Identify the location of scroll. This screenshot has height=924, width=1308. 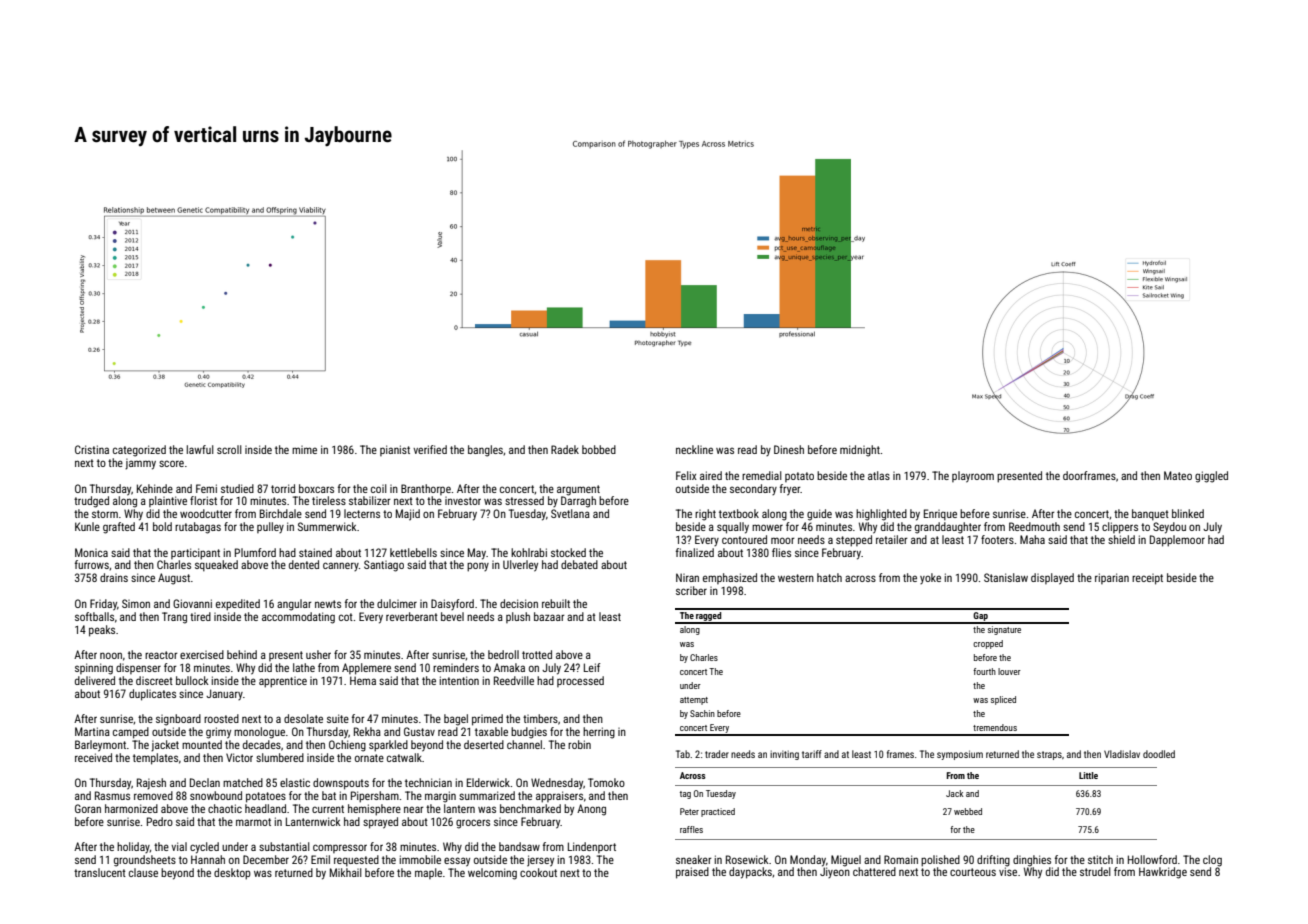
(229, 449).
